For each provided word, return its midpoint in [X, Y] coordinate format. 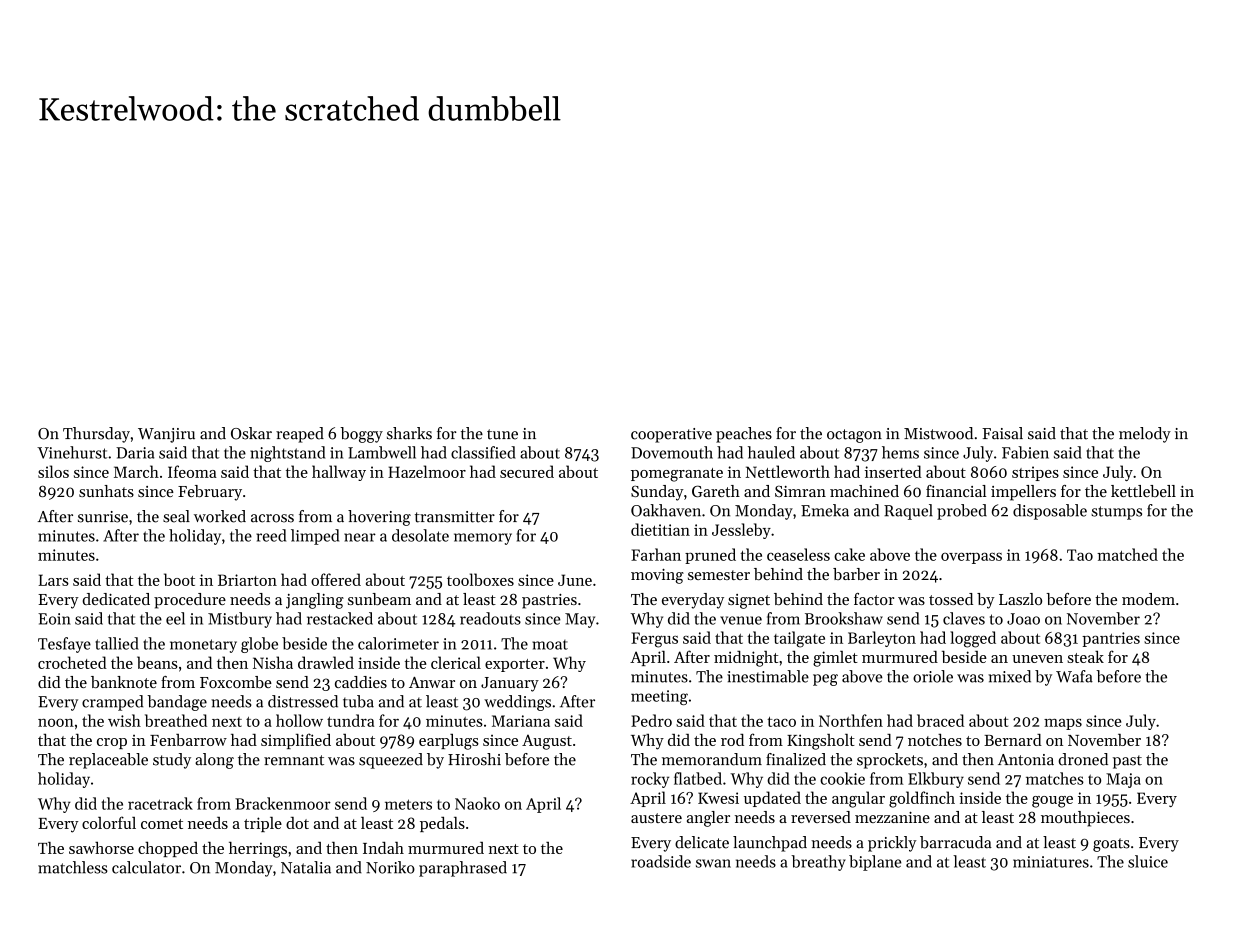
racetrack [160, 803]
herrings [258, 850]
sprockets [890, 761]
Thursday [96, 435]
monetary [203, 646]
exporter [515, 665]
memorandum [712, 759]
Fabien [1025, 452]
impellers [1023, 493]
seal [176, 516]
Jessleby [741, 531]
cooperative [671, 435]
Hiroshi [474, 759]
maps [1063, 724]
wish [124, 720]
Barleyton [882, 639]
